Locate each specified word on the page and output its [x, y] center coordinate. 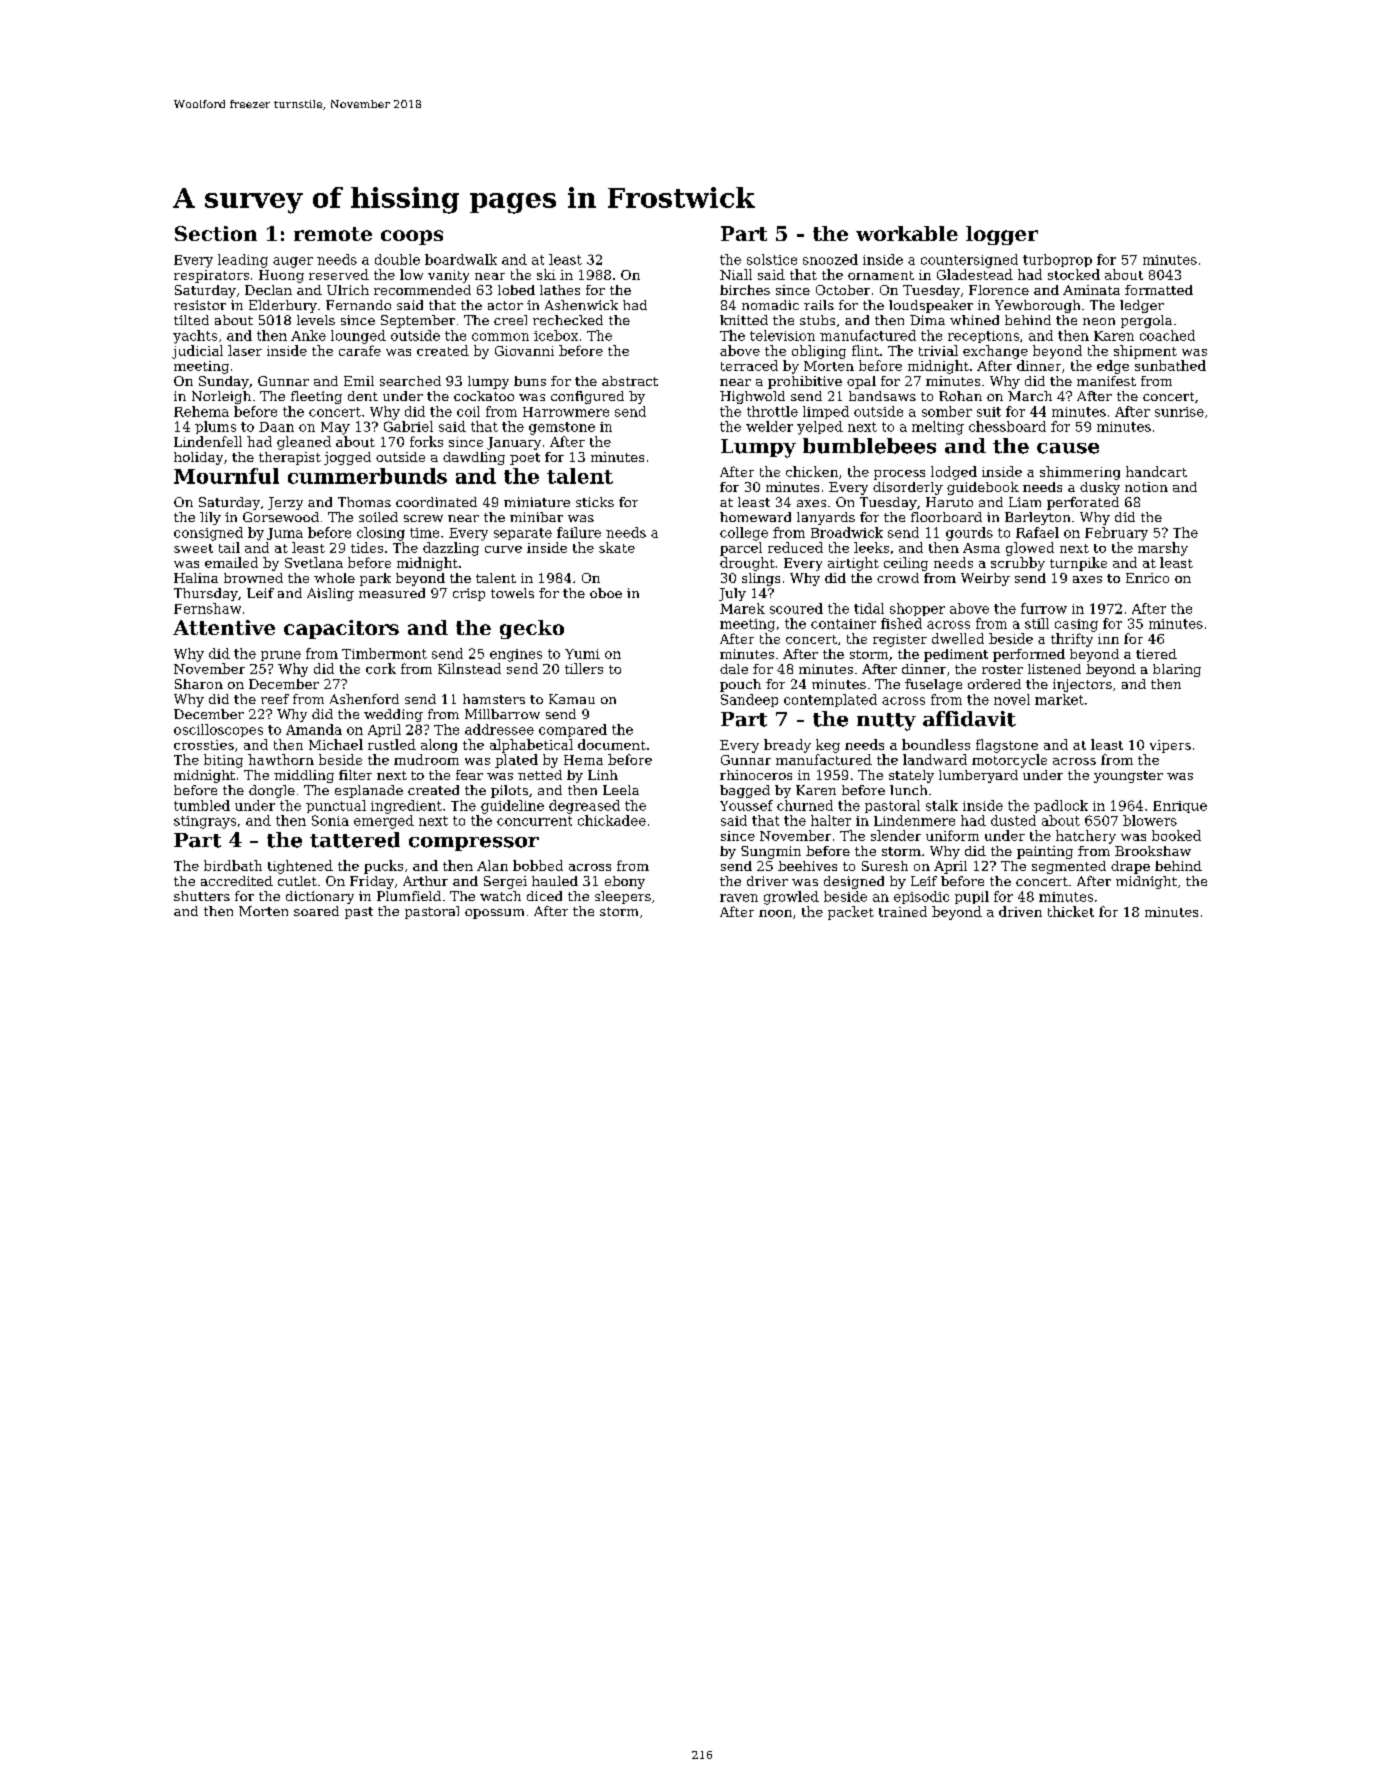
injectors [1082, 685]
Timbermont [384, 653]
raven [739, 898]
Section [216, 233]
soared [316, 911]
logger [1002, 235]
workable [907, 233]
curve [503, 549]
